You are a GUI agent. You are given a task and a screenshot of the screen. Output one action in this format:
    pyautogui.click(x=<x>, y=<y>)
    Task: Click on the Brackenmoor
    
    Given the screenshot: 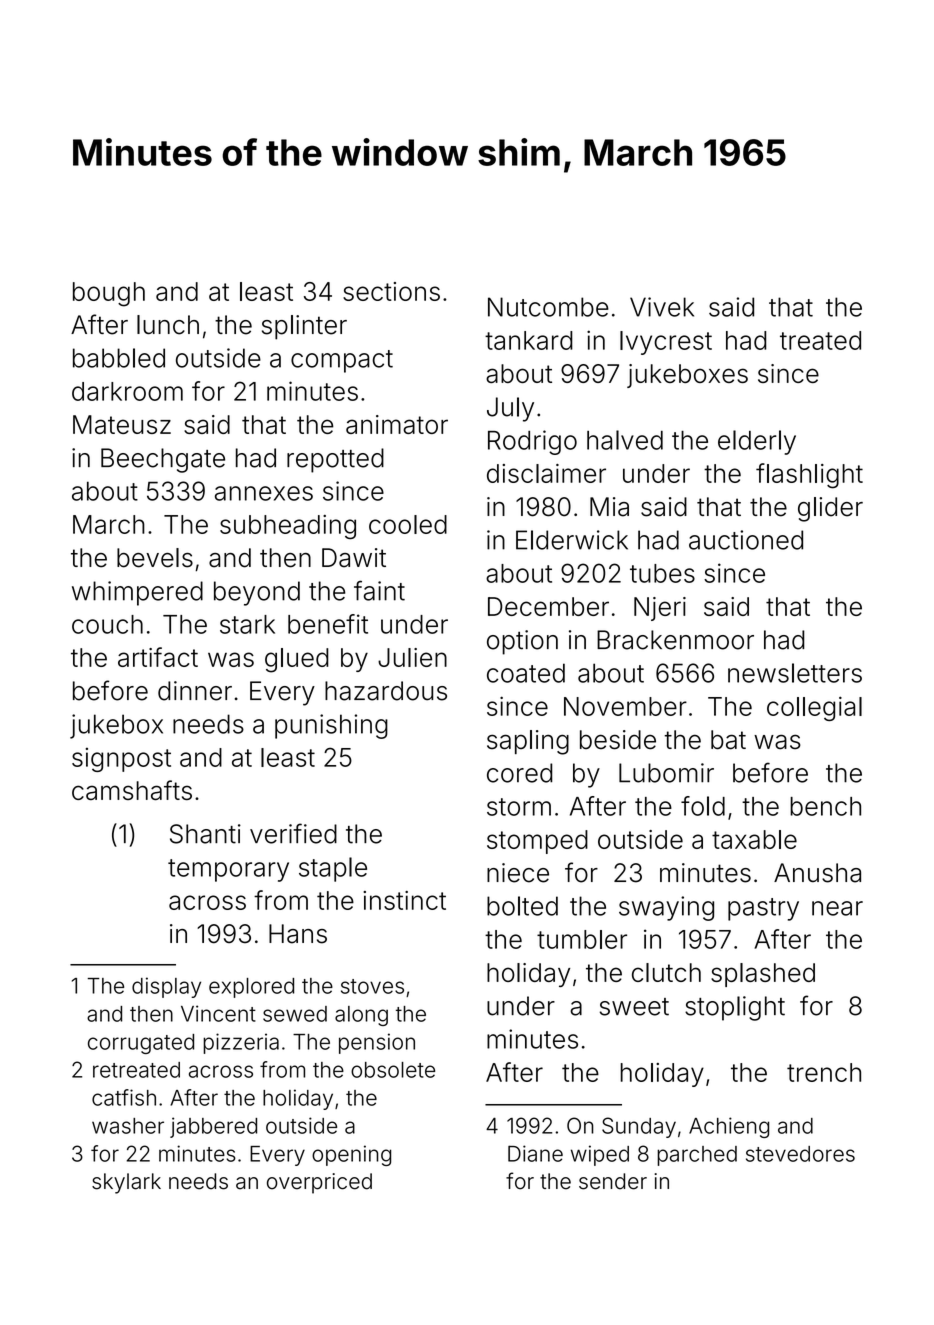 What is the action you would take?
    pyautogui.click(x=675, y=640)
